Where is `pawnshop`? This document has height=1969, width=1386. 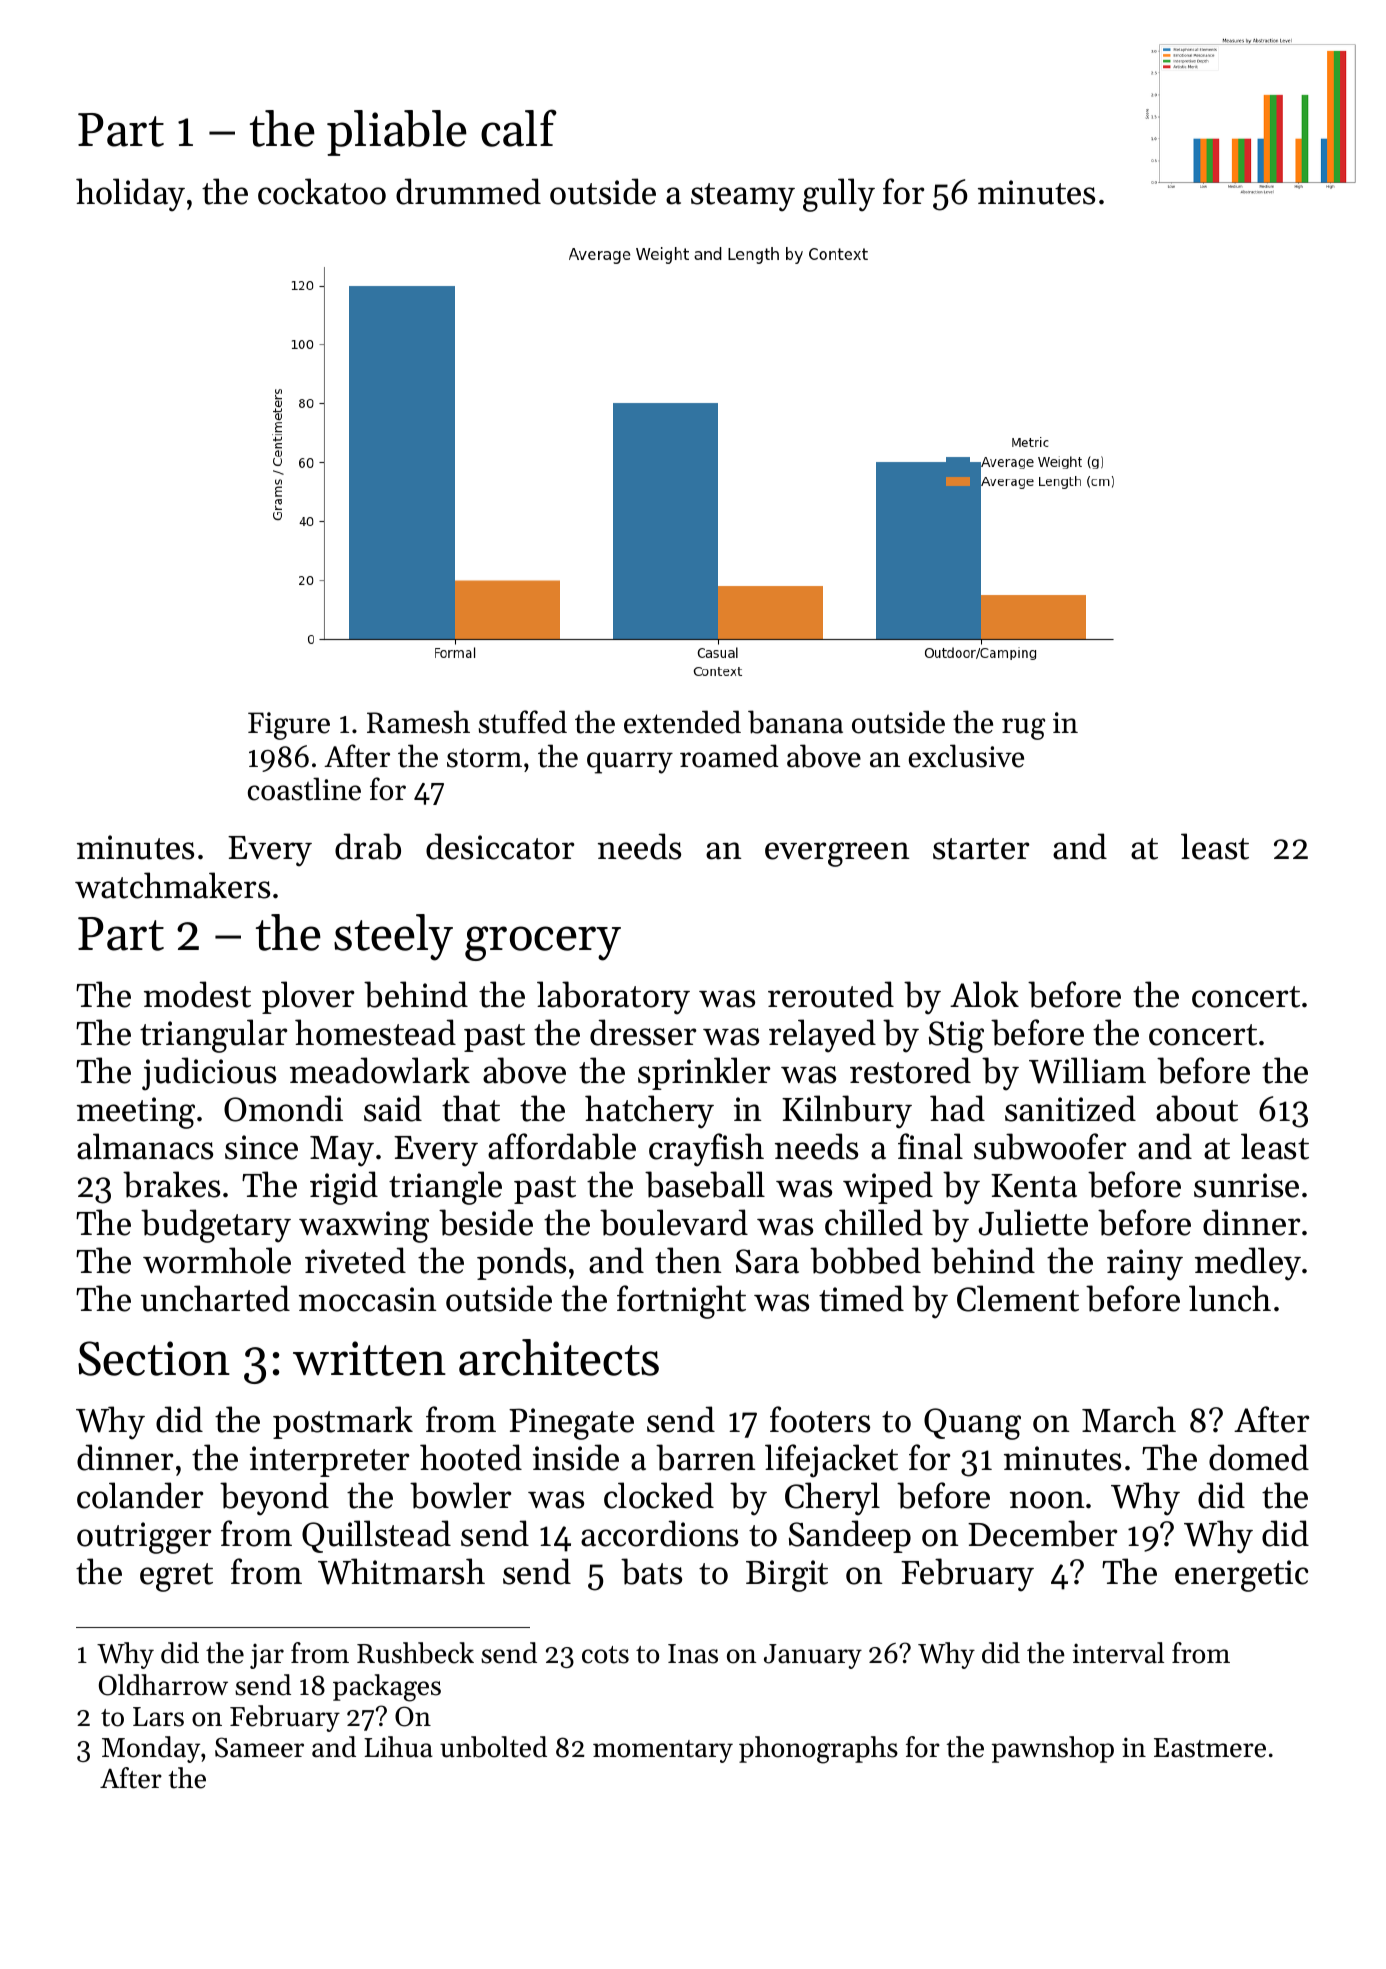 pawnshop is located at coordinates (1052, 1749).
